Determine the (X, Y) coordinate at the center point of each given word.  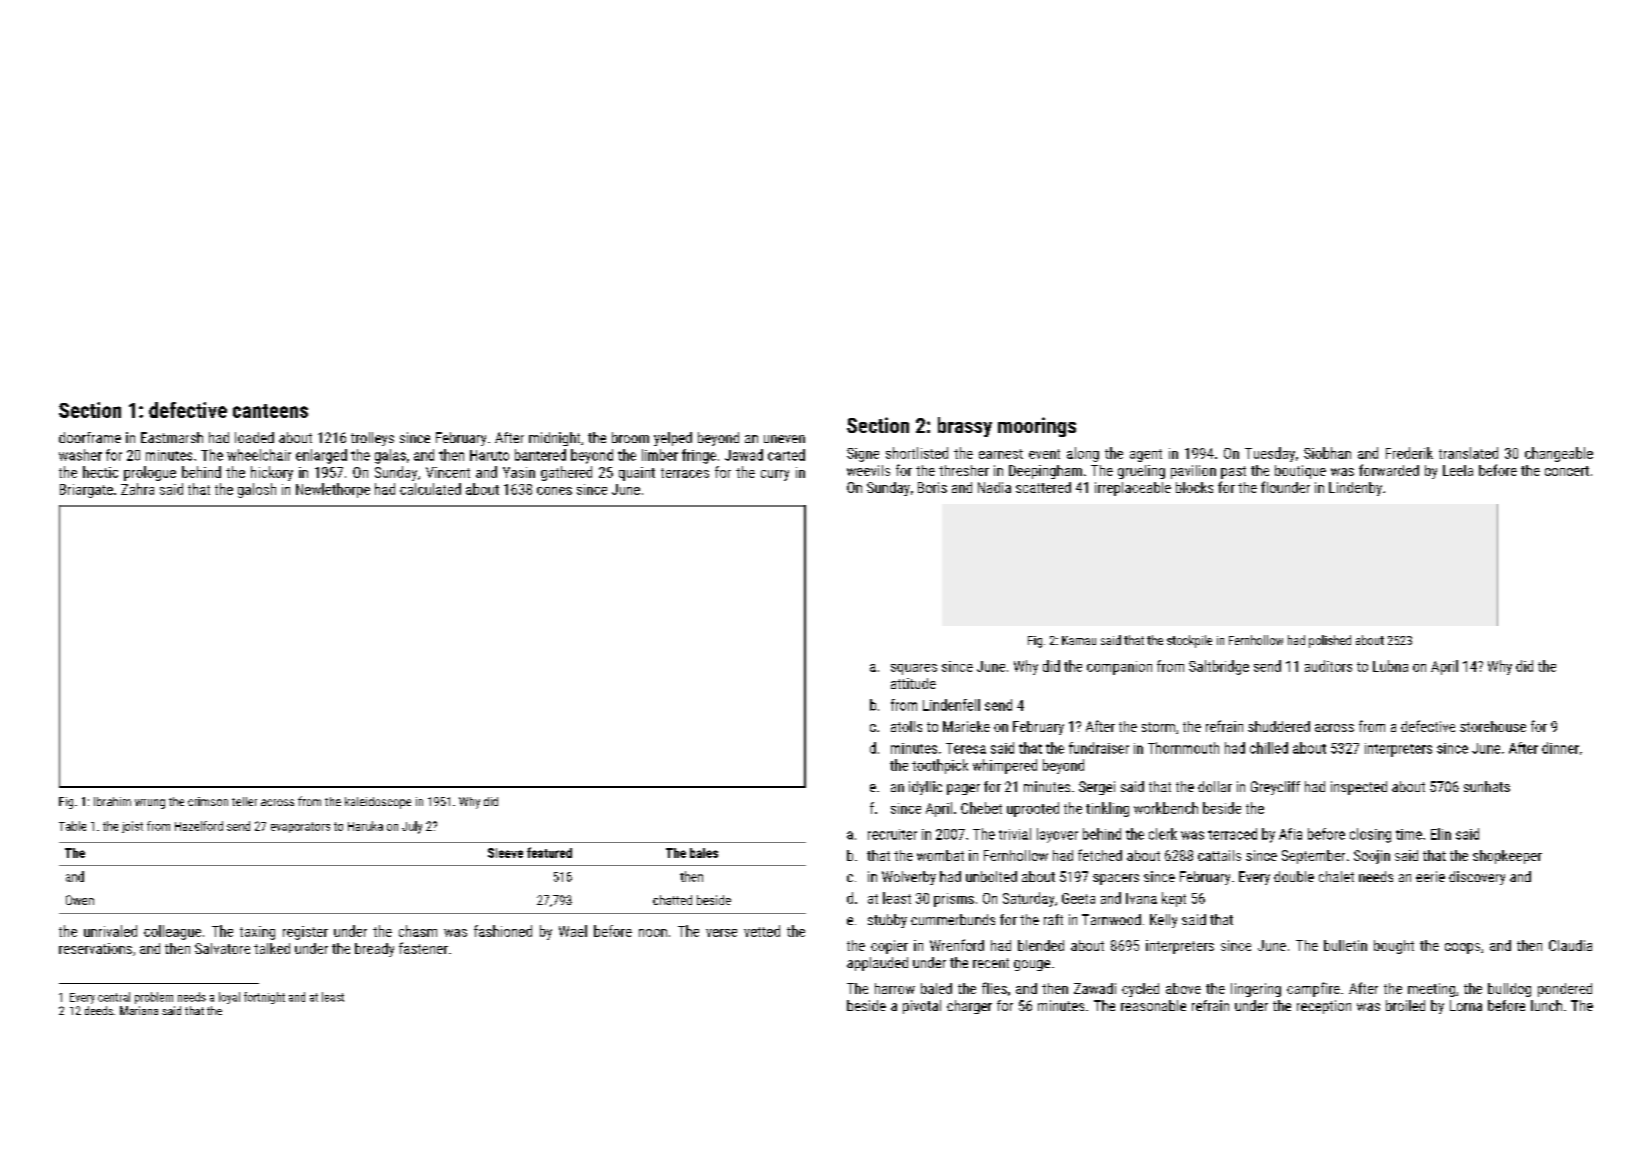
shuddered (1279, 726)
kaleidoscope (378, 803)
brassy (965, 427)
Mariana (139, 1010)
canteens (270, 411)
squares (914, 669)
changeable (1559, 454)
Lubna (1390, 666)
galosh (257, 490)
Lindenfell (951, 705)
